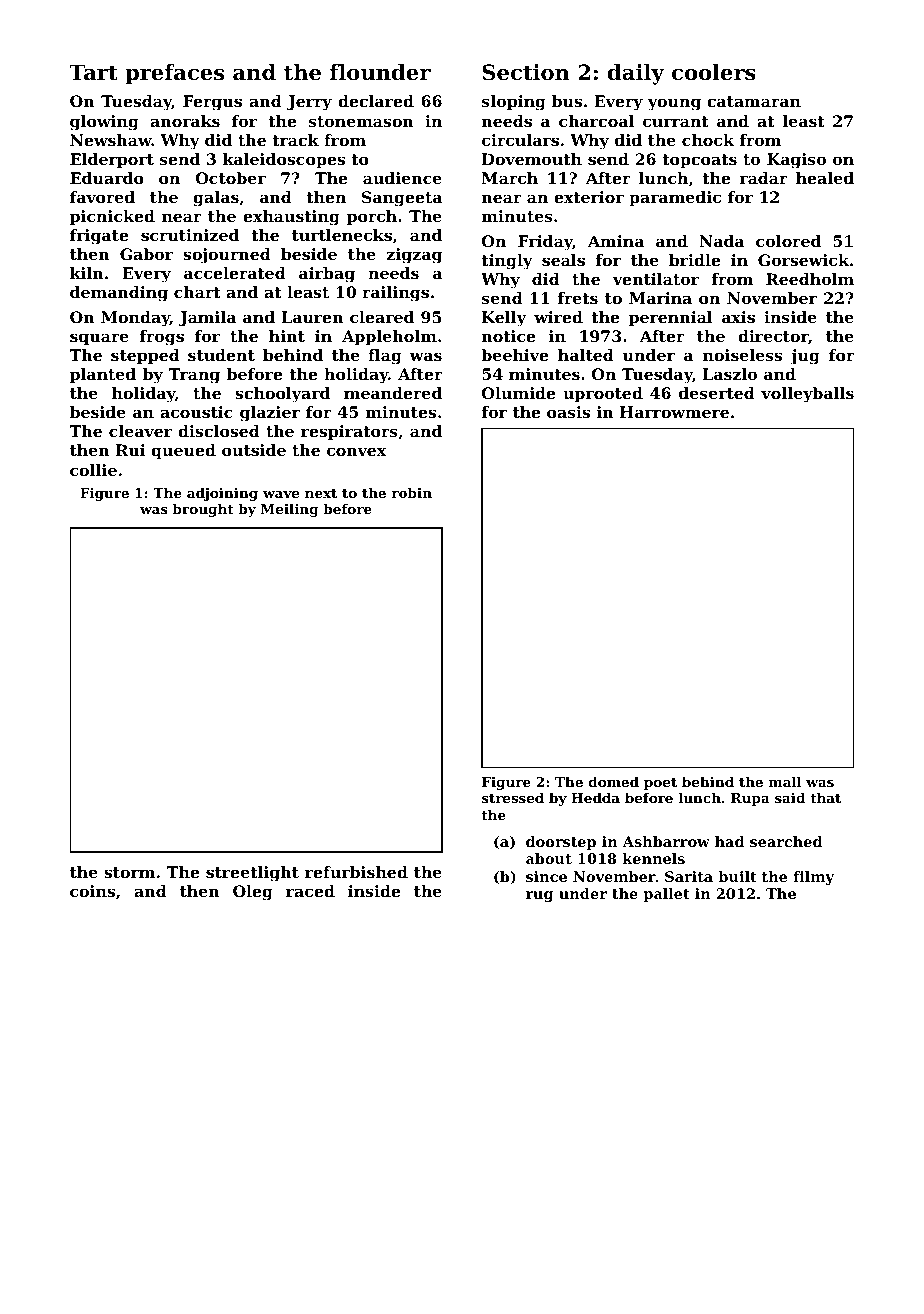  I want to click on porch, so click(372, 218).
